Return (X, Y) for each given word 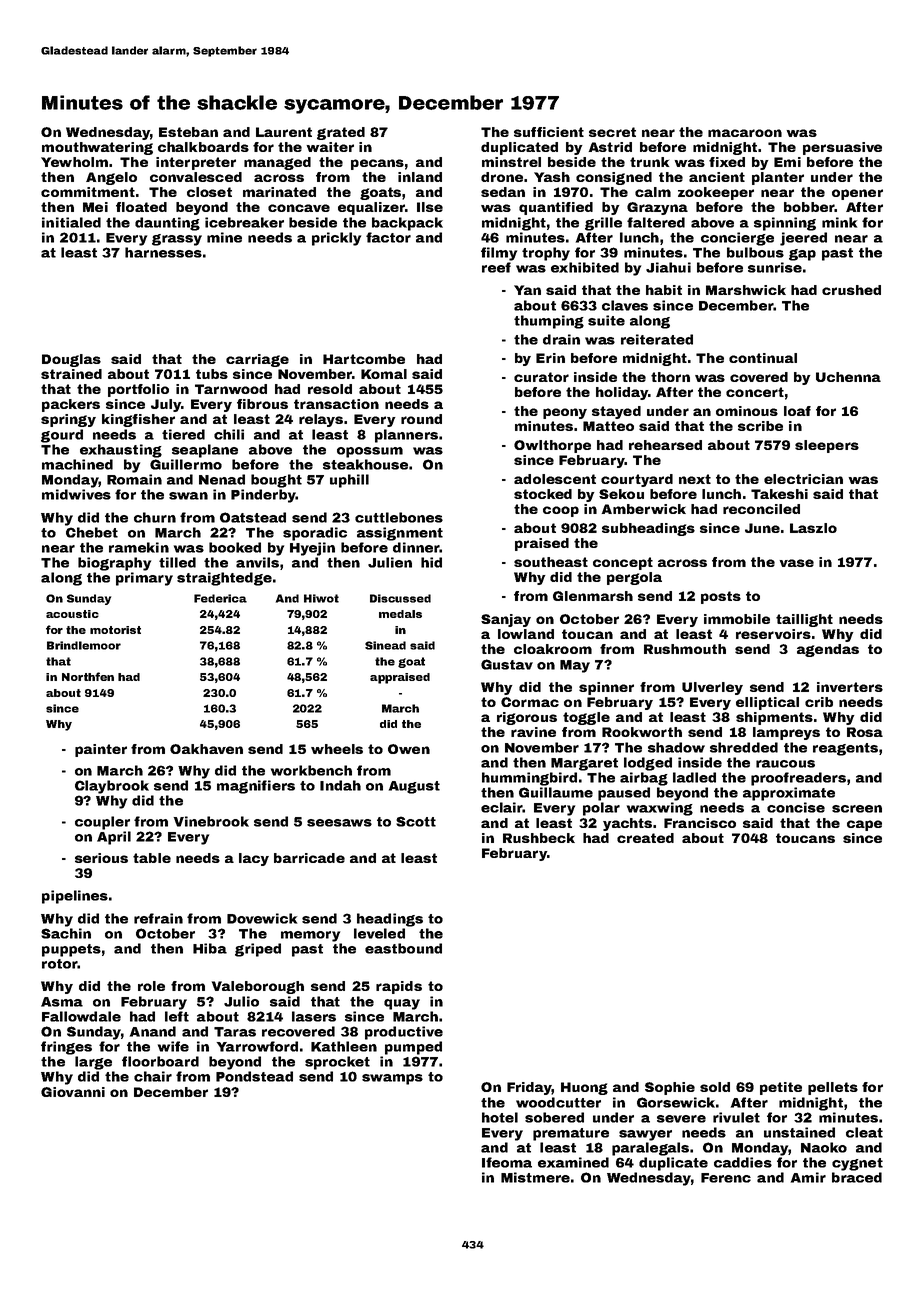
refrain (158, 918)
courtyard (637, 480)
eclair (502, 807)
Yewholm (74, 162)
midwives (76, 494)
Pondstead (254, 1076)
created (645, 838)
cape (864, 825)
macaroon (745, 133)
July (166, 405)
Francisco (700, 823)
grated (341, 133)
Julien (390, 562)
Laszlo (813, 528)
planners (406, 436)
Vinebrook (211, 821)
